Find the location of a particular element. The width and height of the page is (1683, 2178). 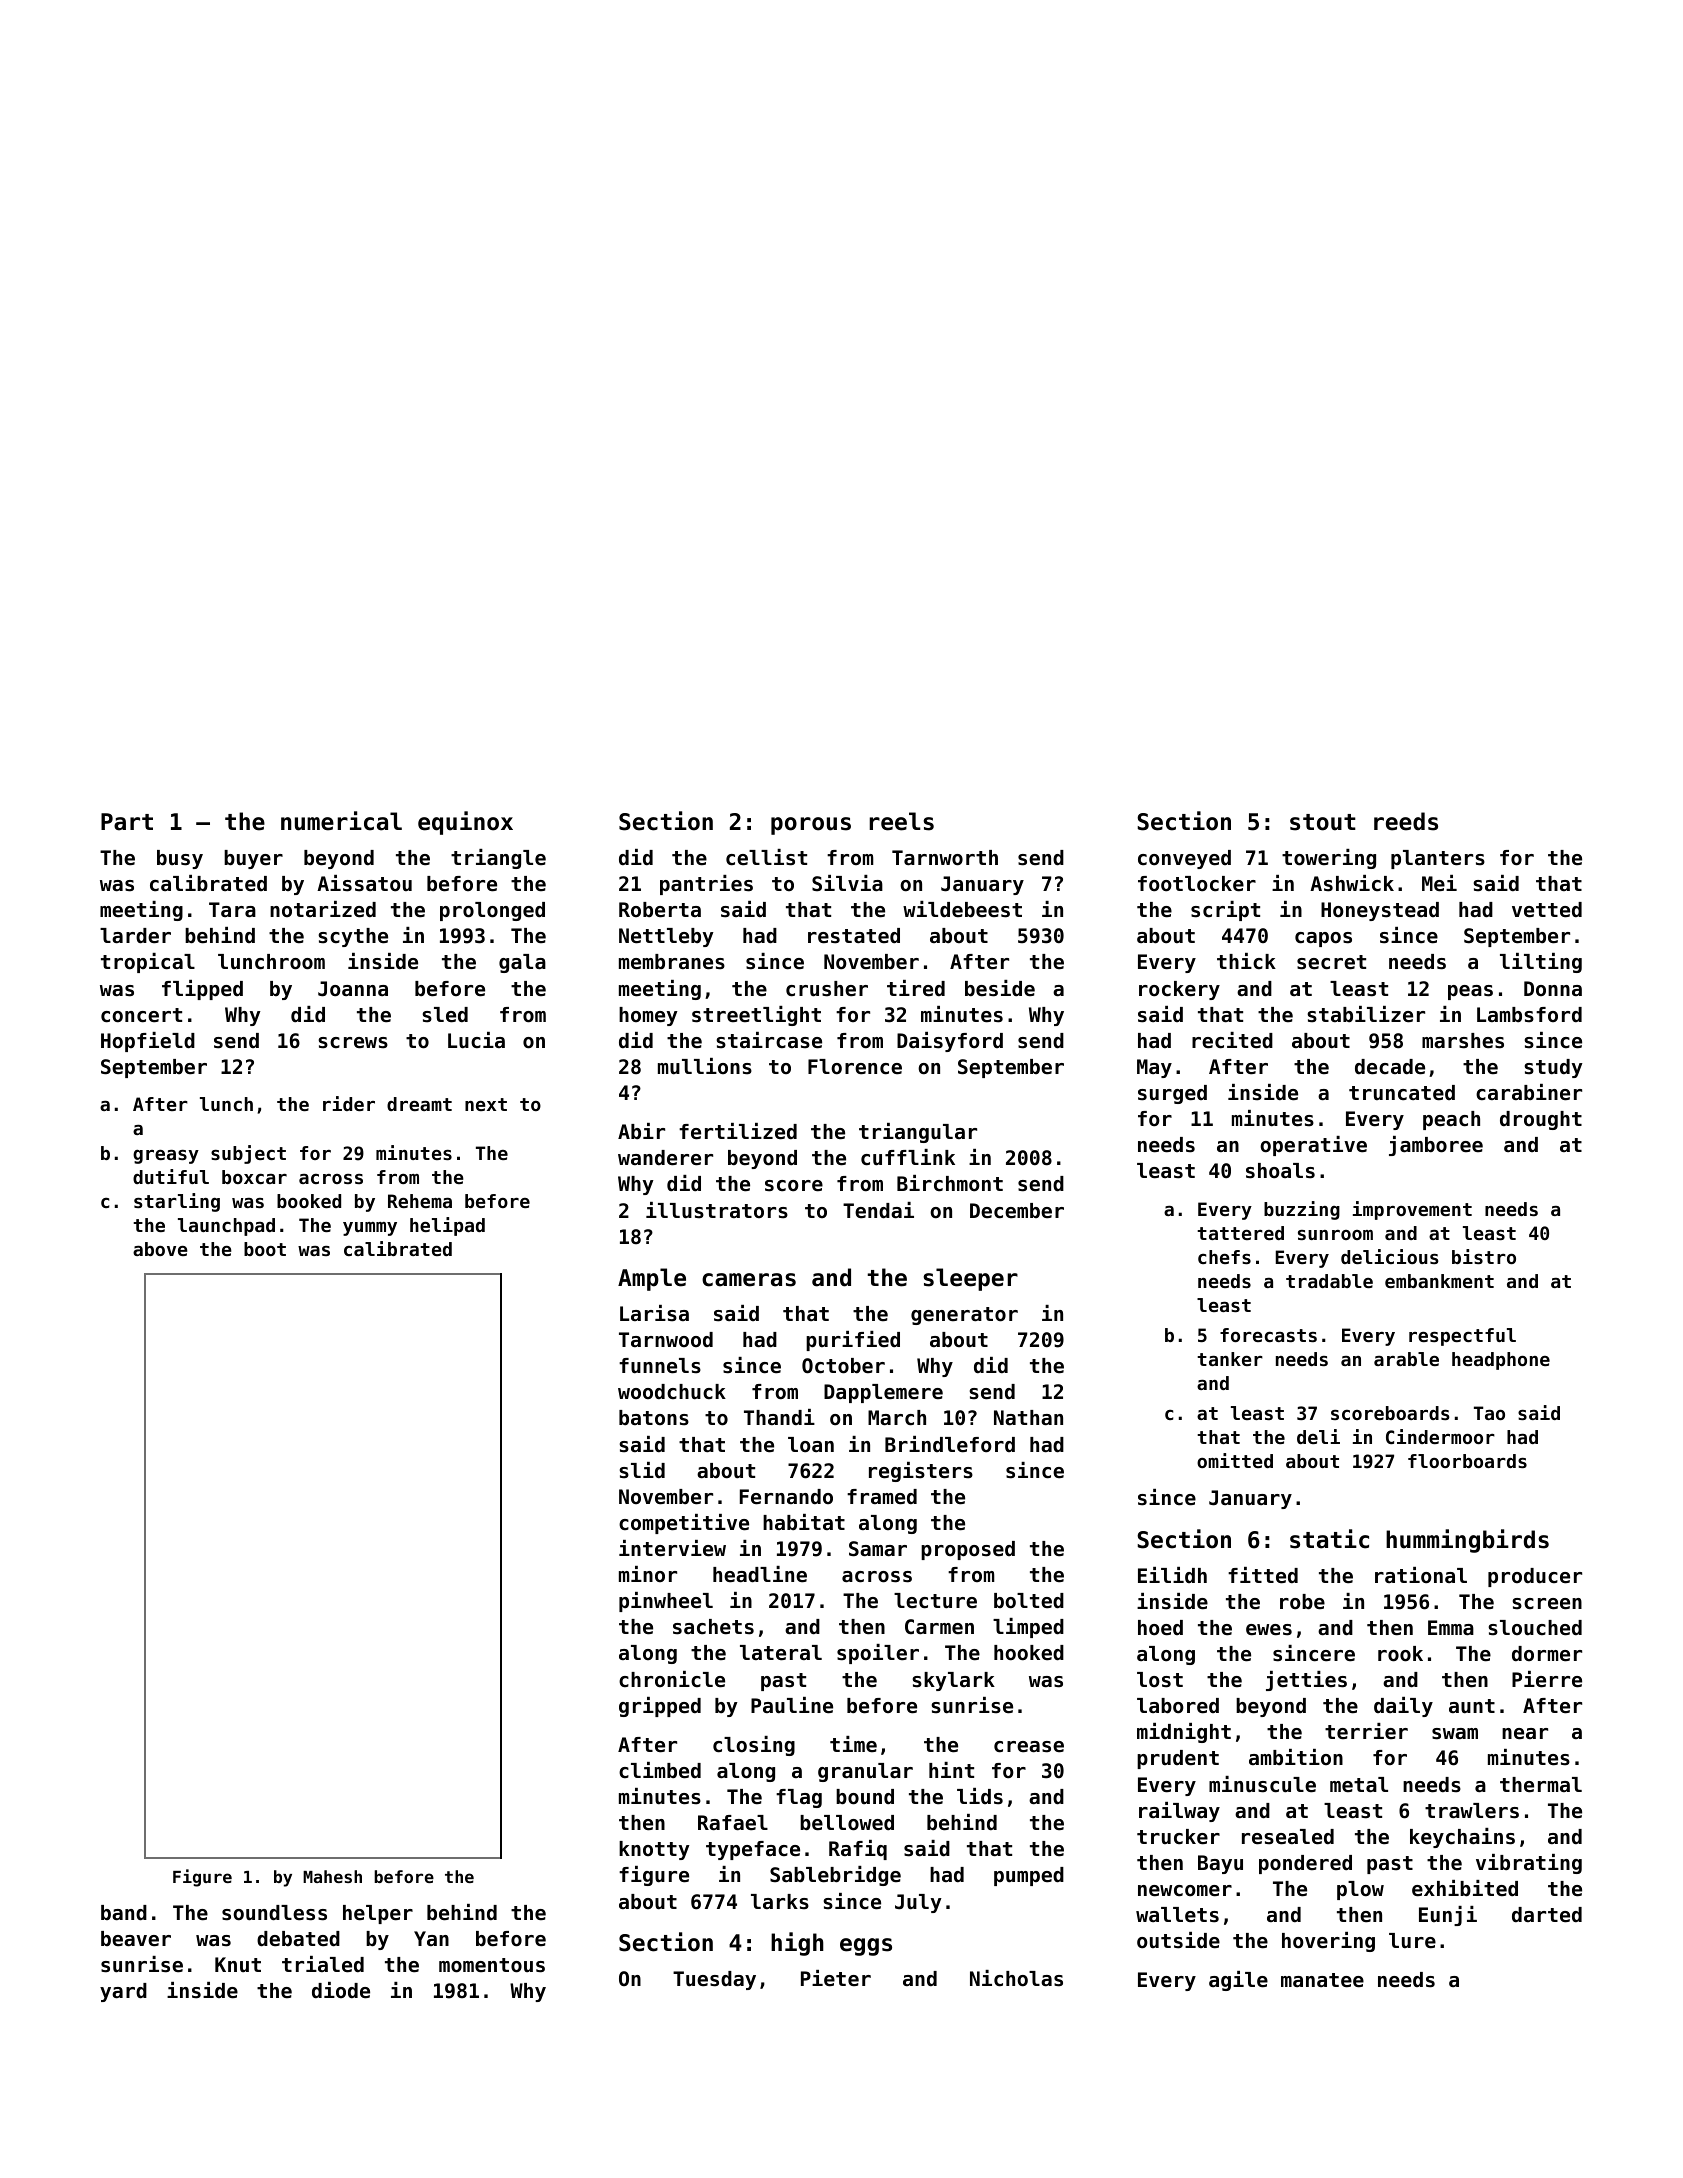

high is located at coordinates (797, 1944).
